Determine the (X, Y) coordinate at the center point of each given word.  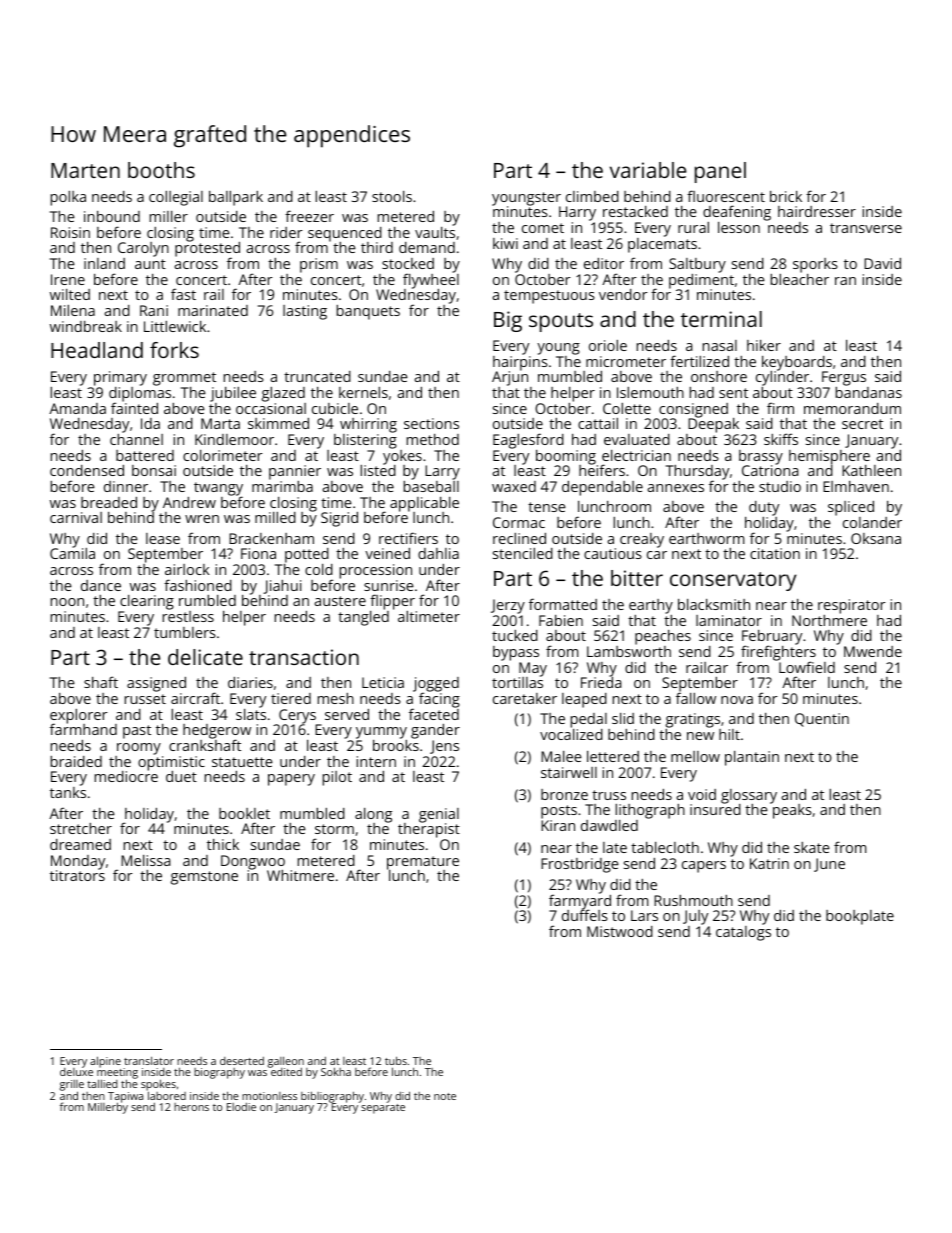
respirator (851, 606)
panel (720, 172)
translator (149, 1060)
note (445, 1096)
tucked (515, 635)
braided (76, 761)
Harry (577, 213)
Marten (85, 170)
